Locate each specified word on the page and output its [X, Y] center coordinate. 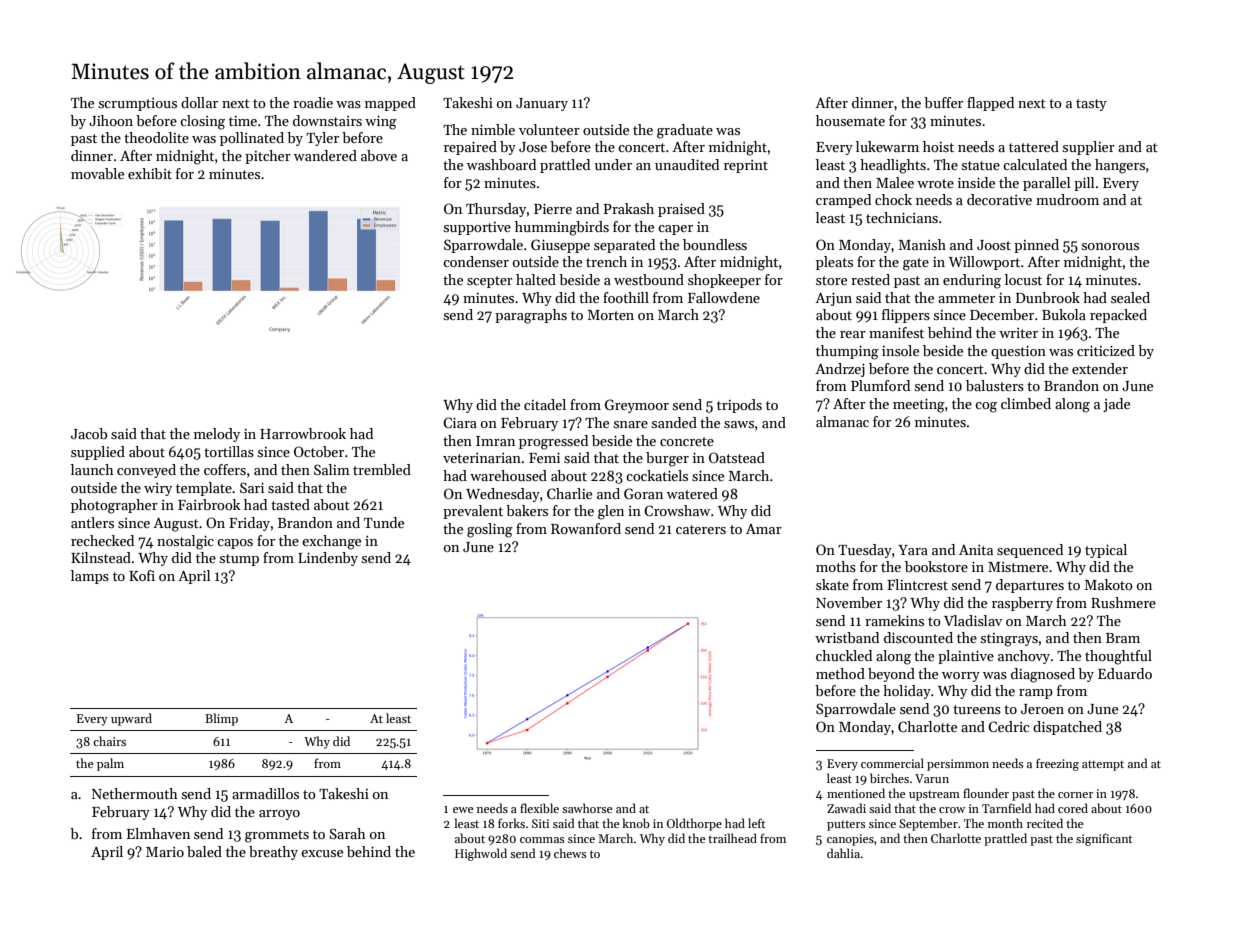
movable [97, 173]
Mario [165, 852]
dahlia [844, 853]
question [1018, 352]
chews [570, 853]
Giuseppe [560, 246]
